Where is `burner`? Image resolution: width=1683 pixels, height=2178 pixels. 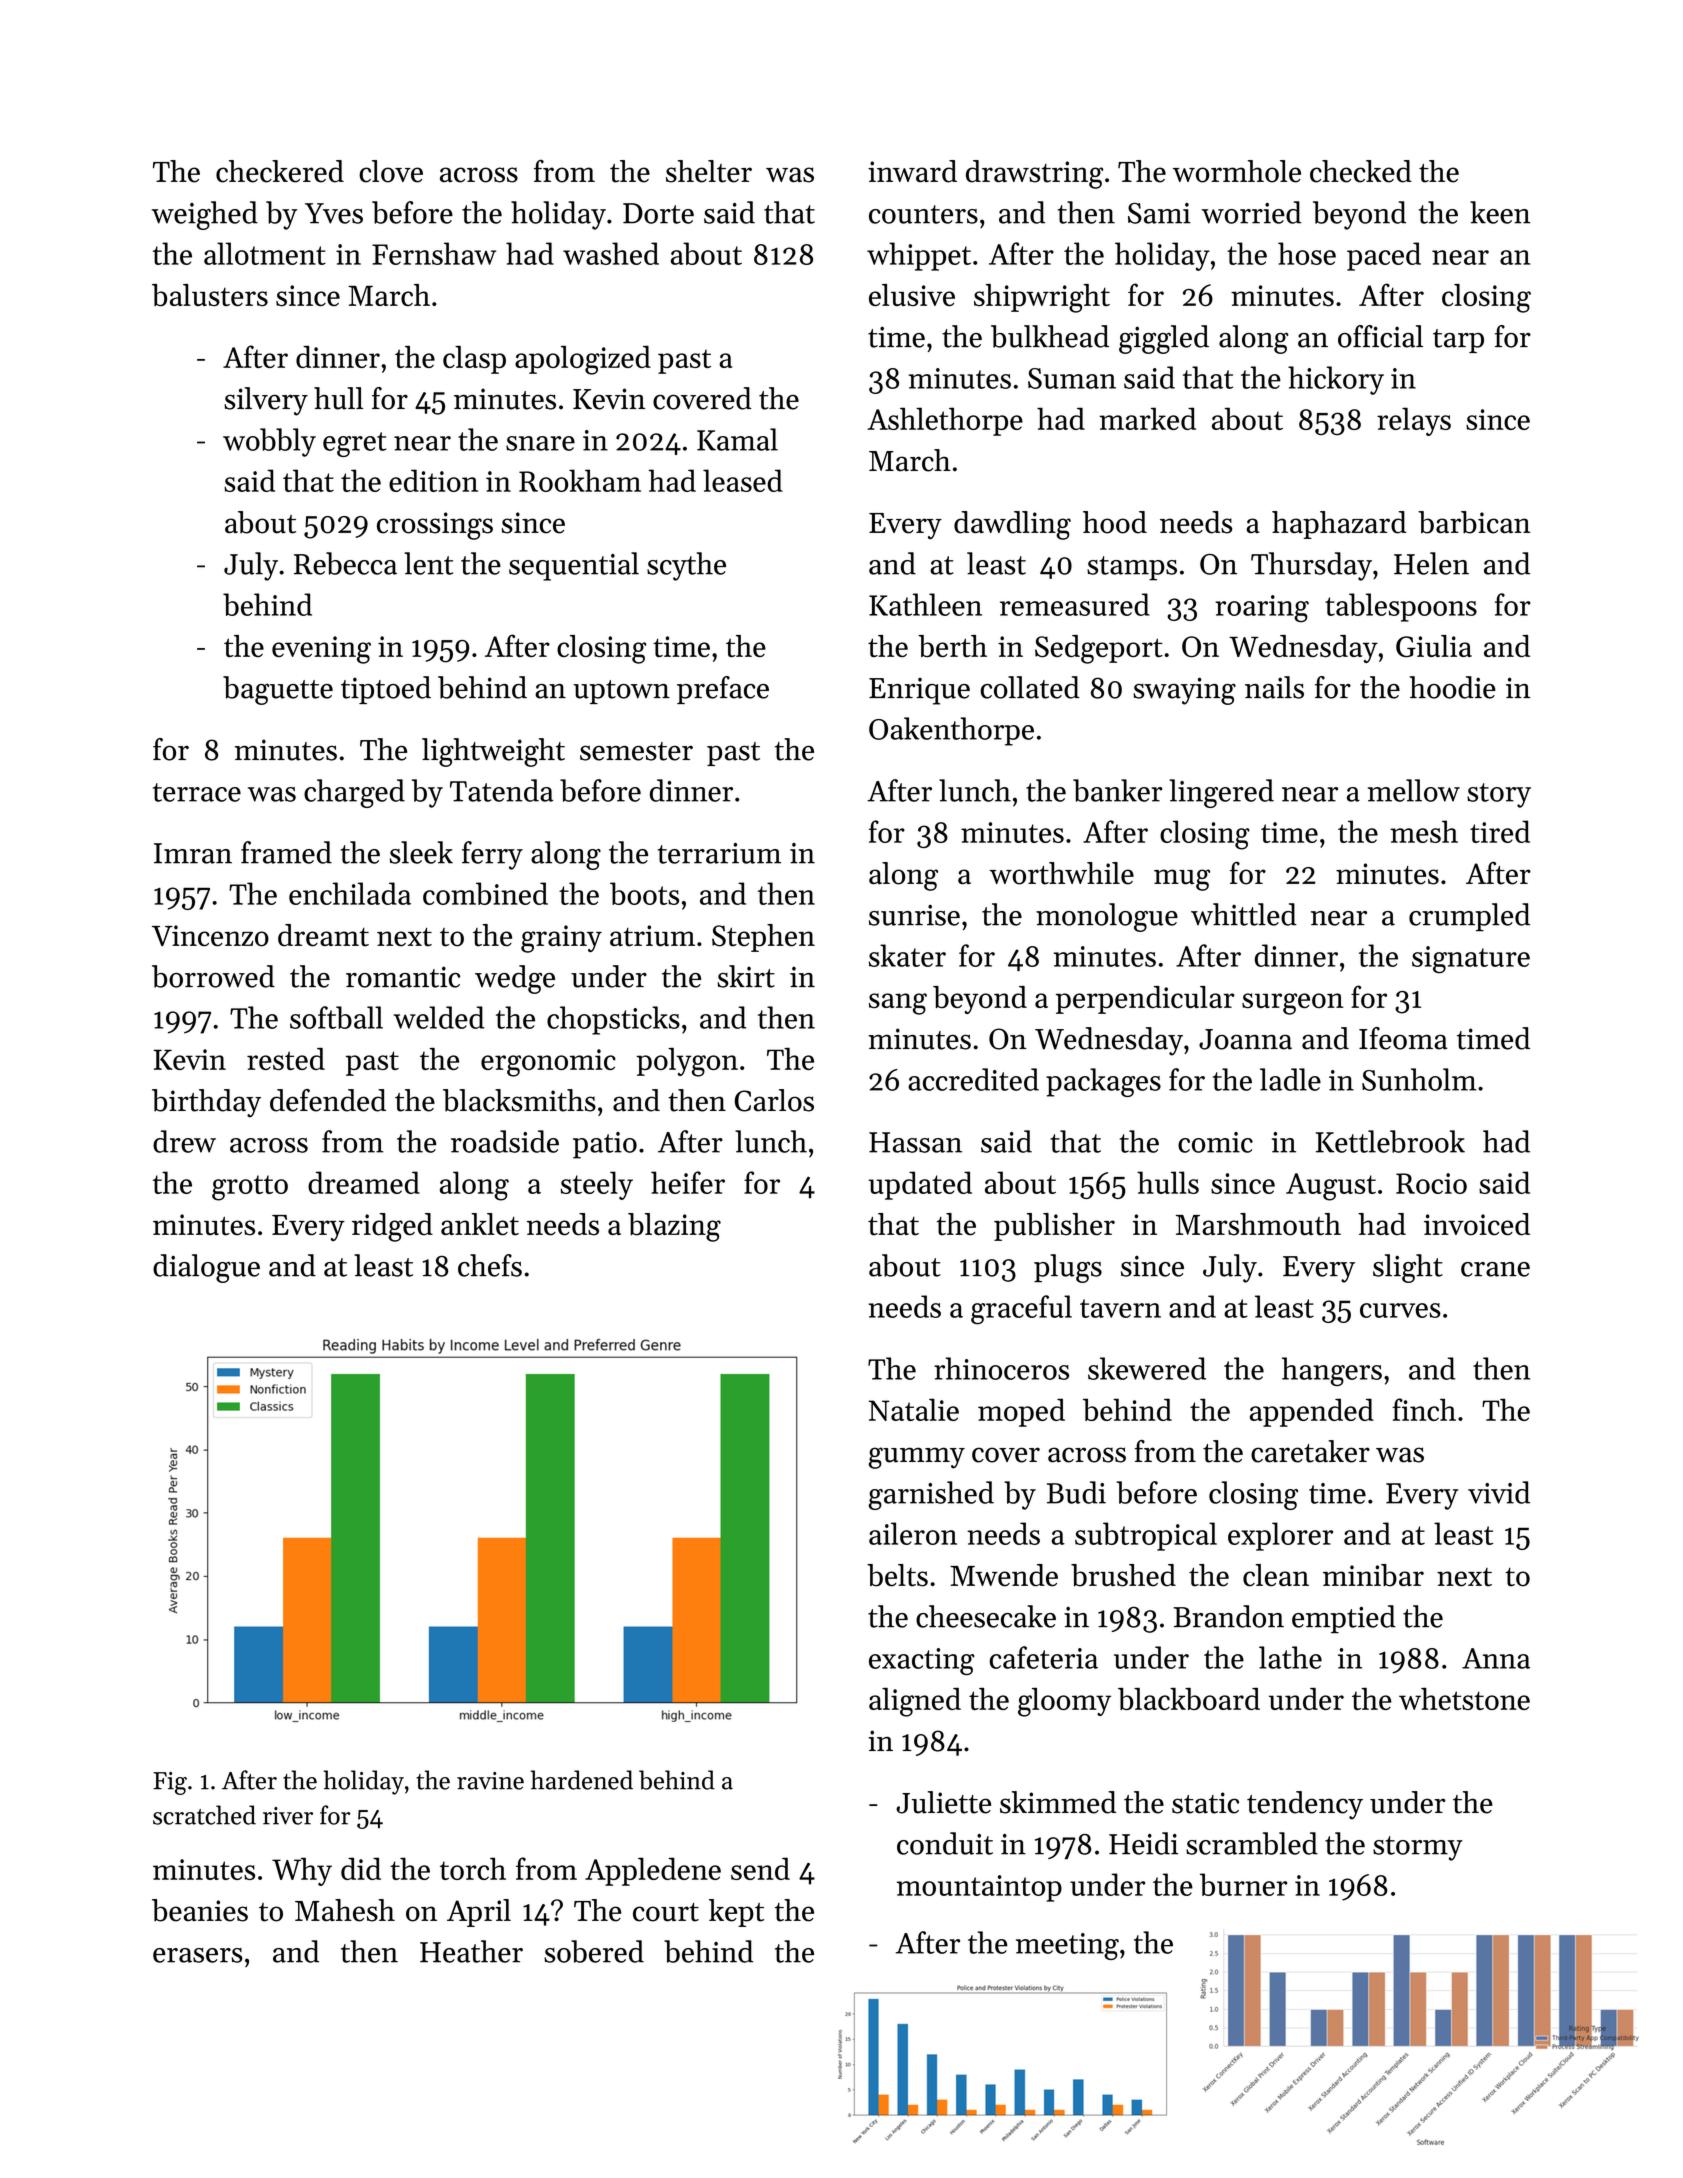 burner is located at coordinates (1243, 1884).
